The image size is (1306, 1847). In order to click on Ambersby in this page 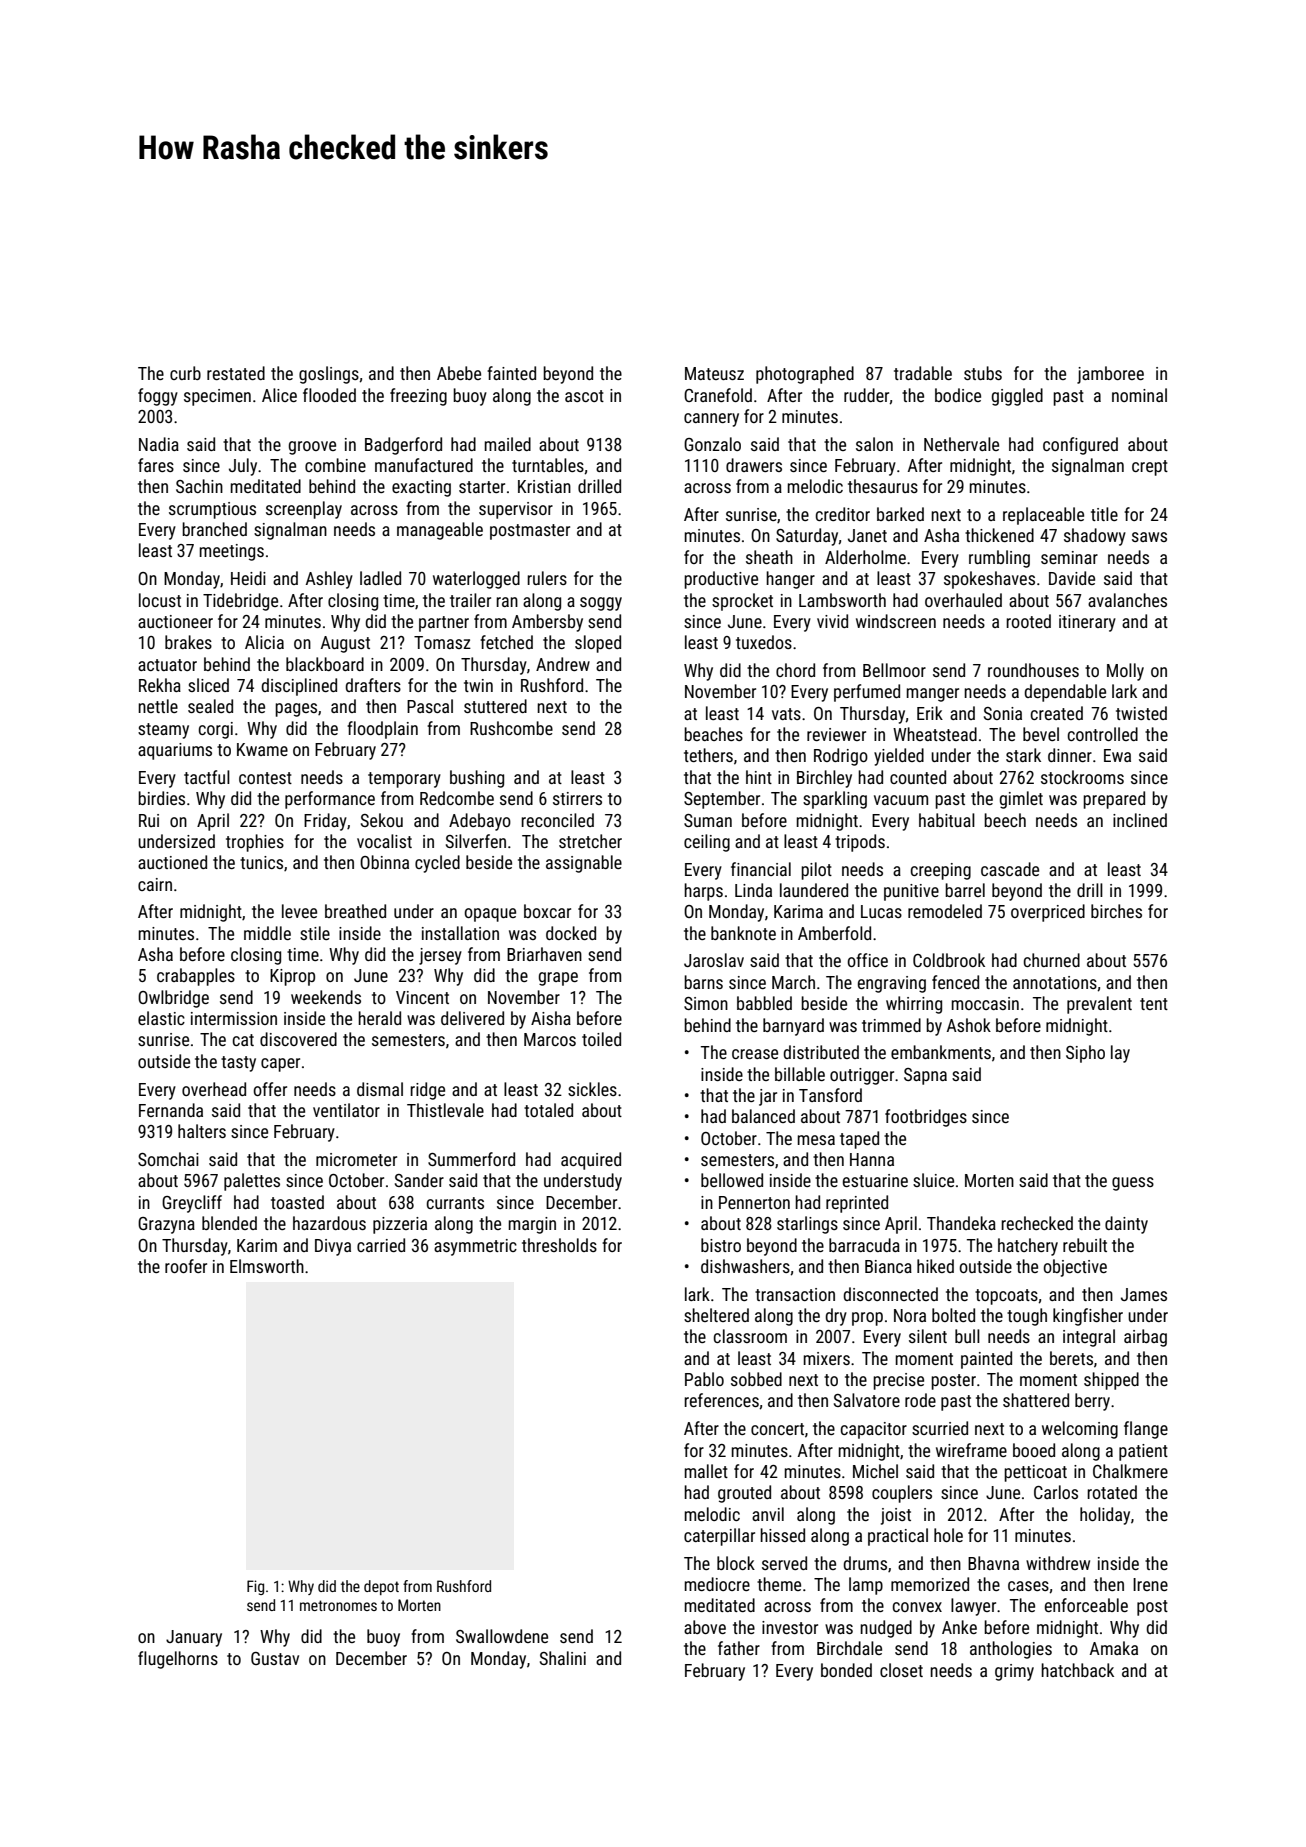, I will do `click(547, 623)`.
